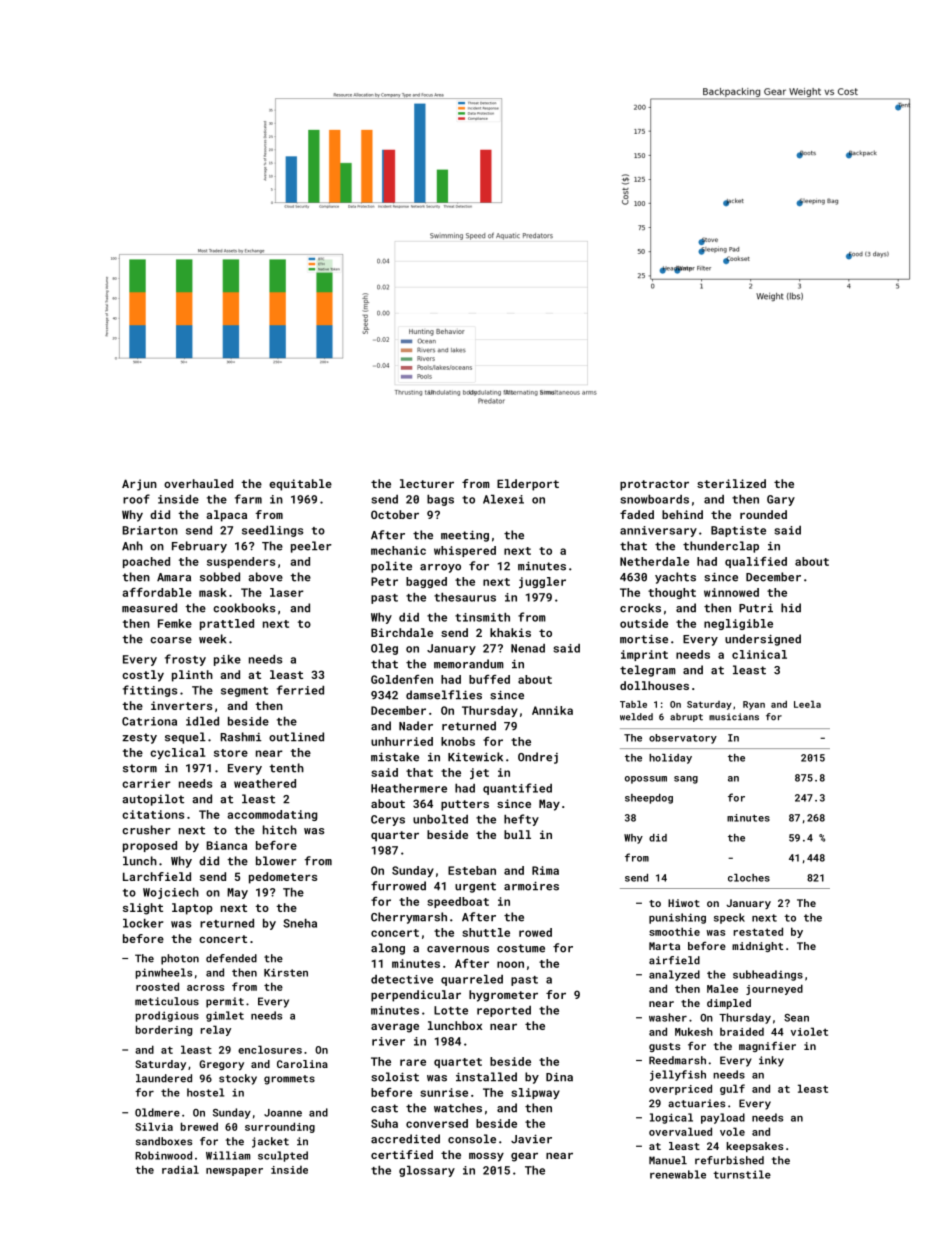  Describe the element at coordinates (756, 608) in the page. I see `Putri` at that location.
